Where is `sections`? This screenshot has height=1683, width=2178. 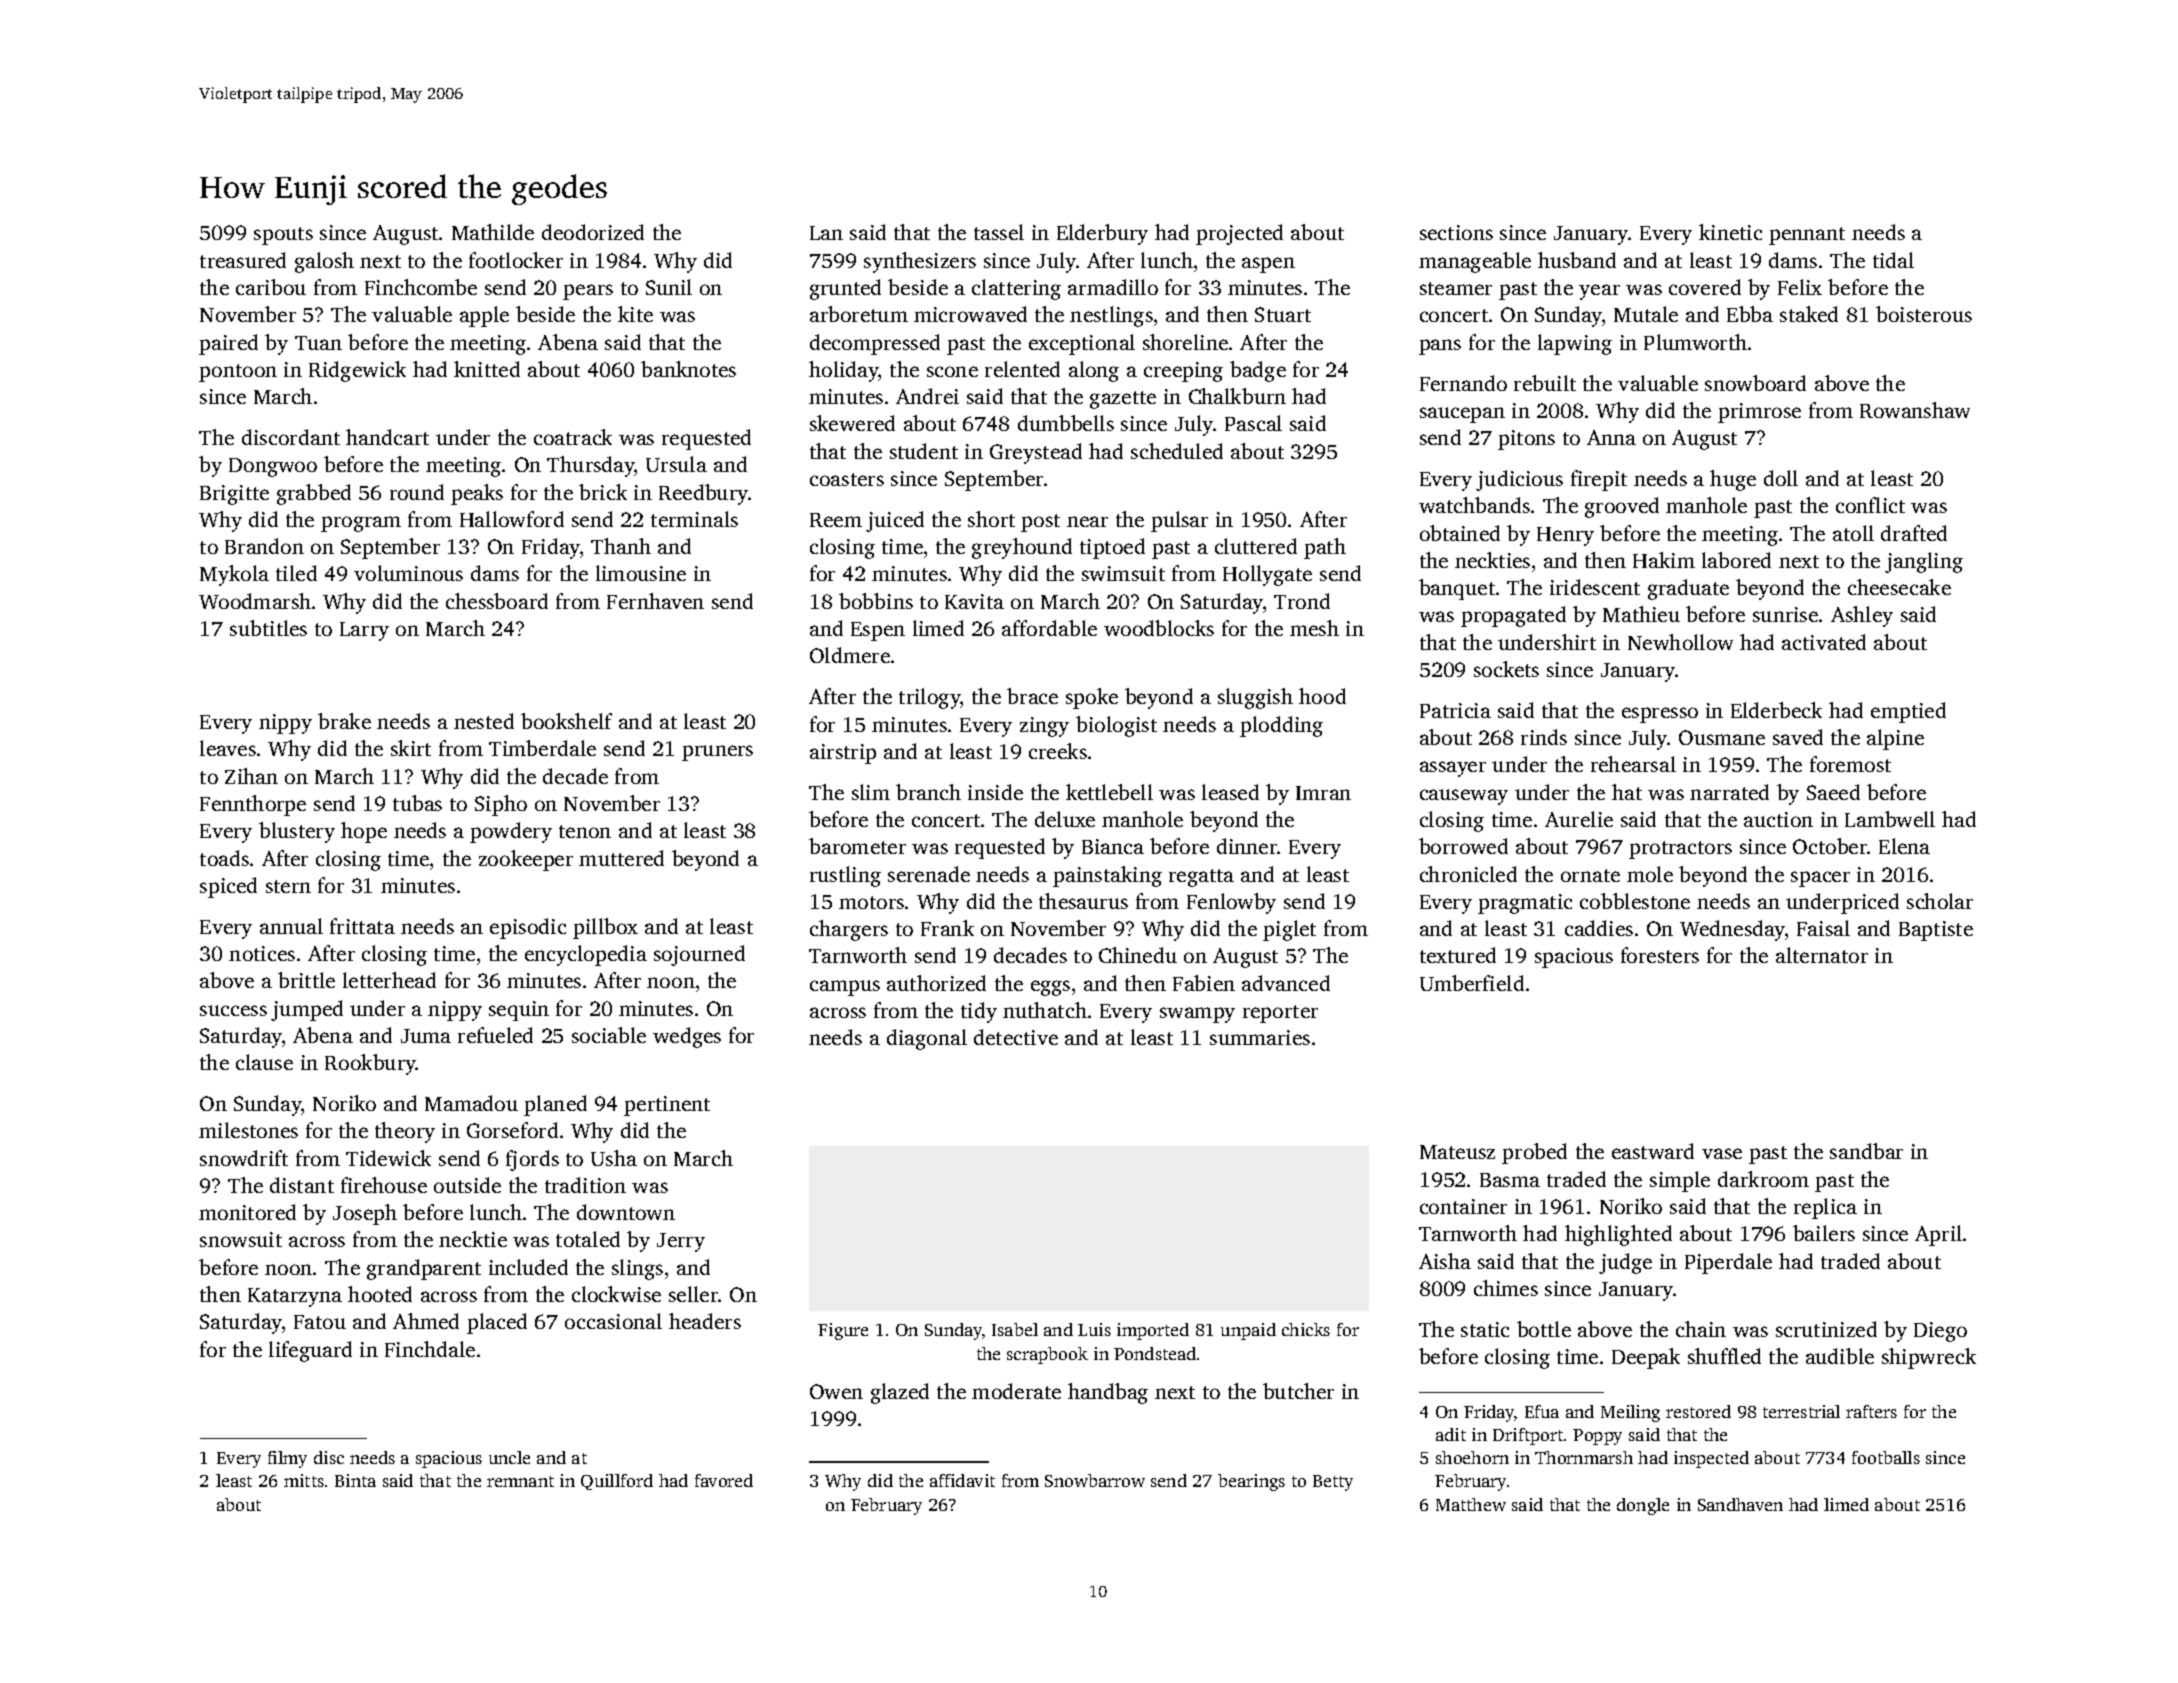 sections is located at coordinates (1456, 232).
